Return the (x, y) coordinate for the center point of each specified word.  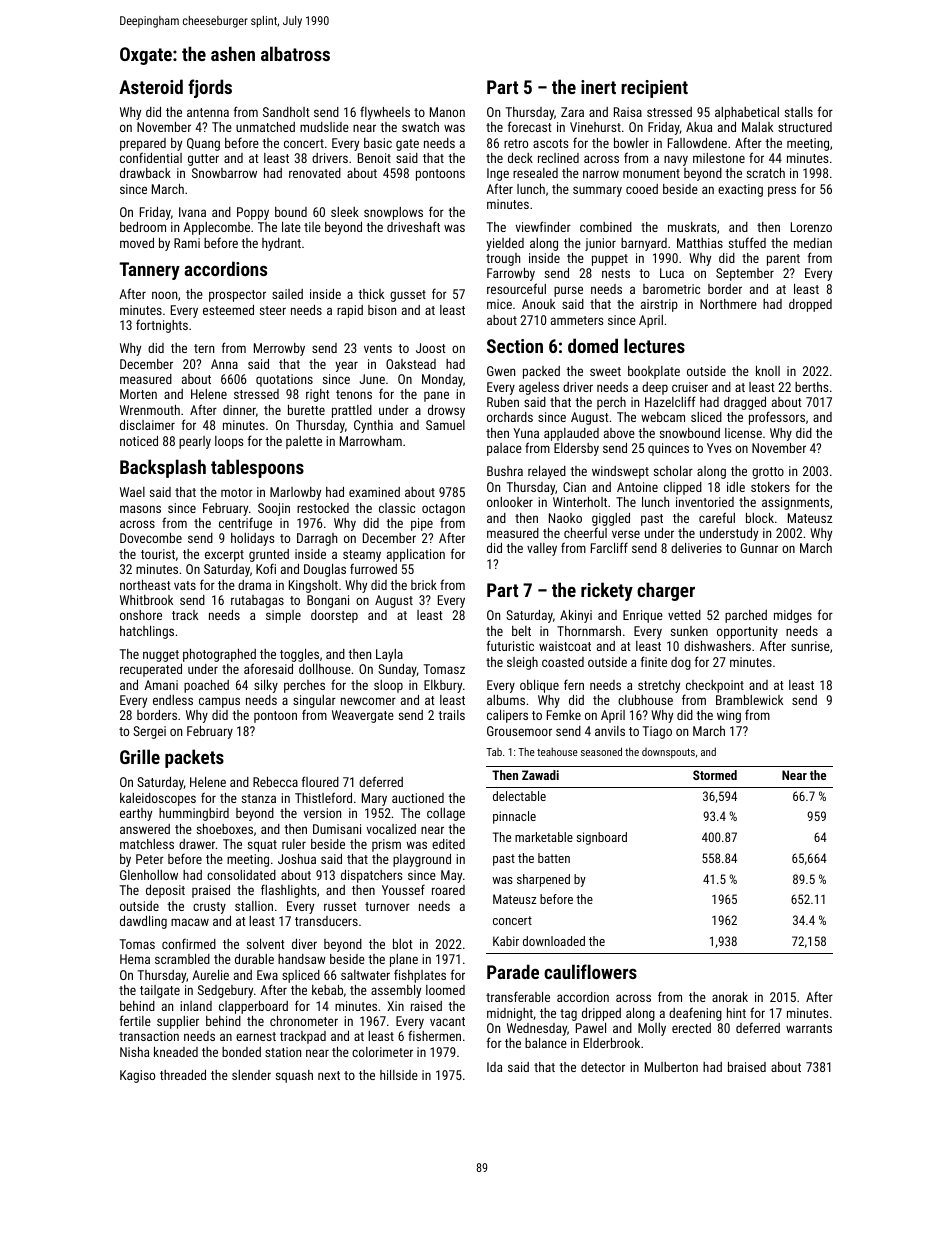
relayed (547, 472)
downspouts (668, 753)
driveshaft (413, 226)
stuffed (747, 242)
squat (262, 846)
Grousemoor (519, 731)
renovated (315, 173)
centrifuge (245, 524)
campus (219, 702)
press (782, 191)
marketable (544, 837)
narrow (601, 174)
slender (251, 1075)
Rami (187, 243)
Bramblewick (749, 700)
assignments (795, 503)
